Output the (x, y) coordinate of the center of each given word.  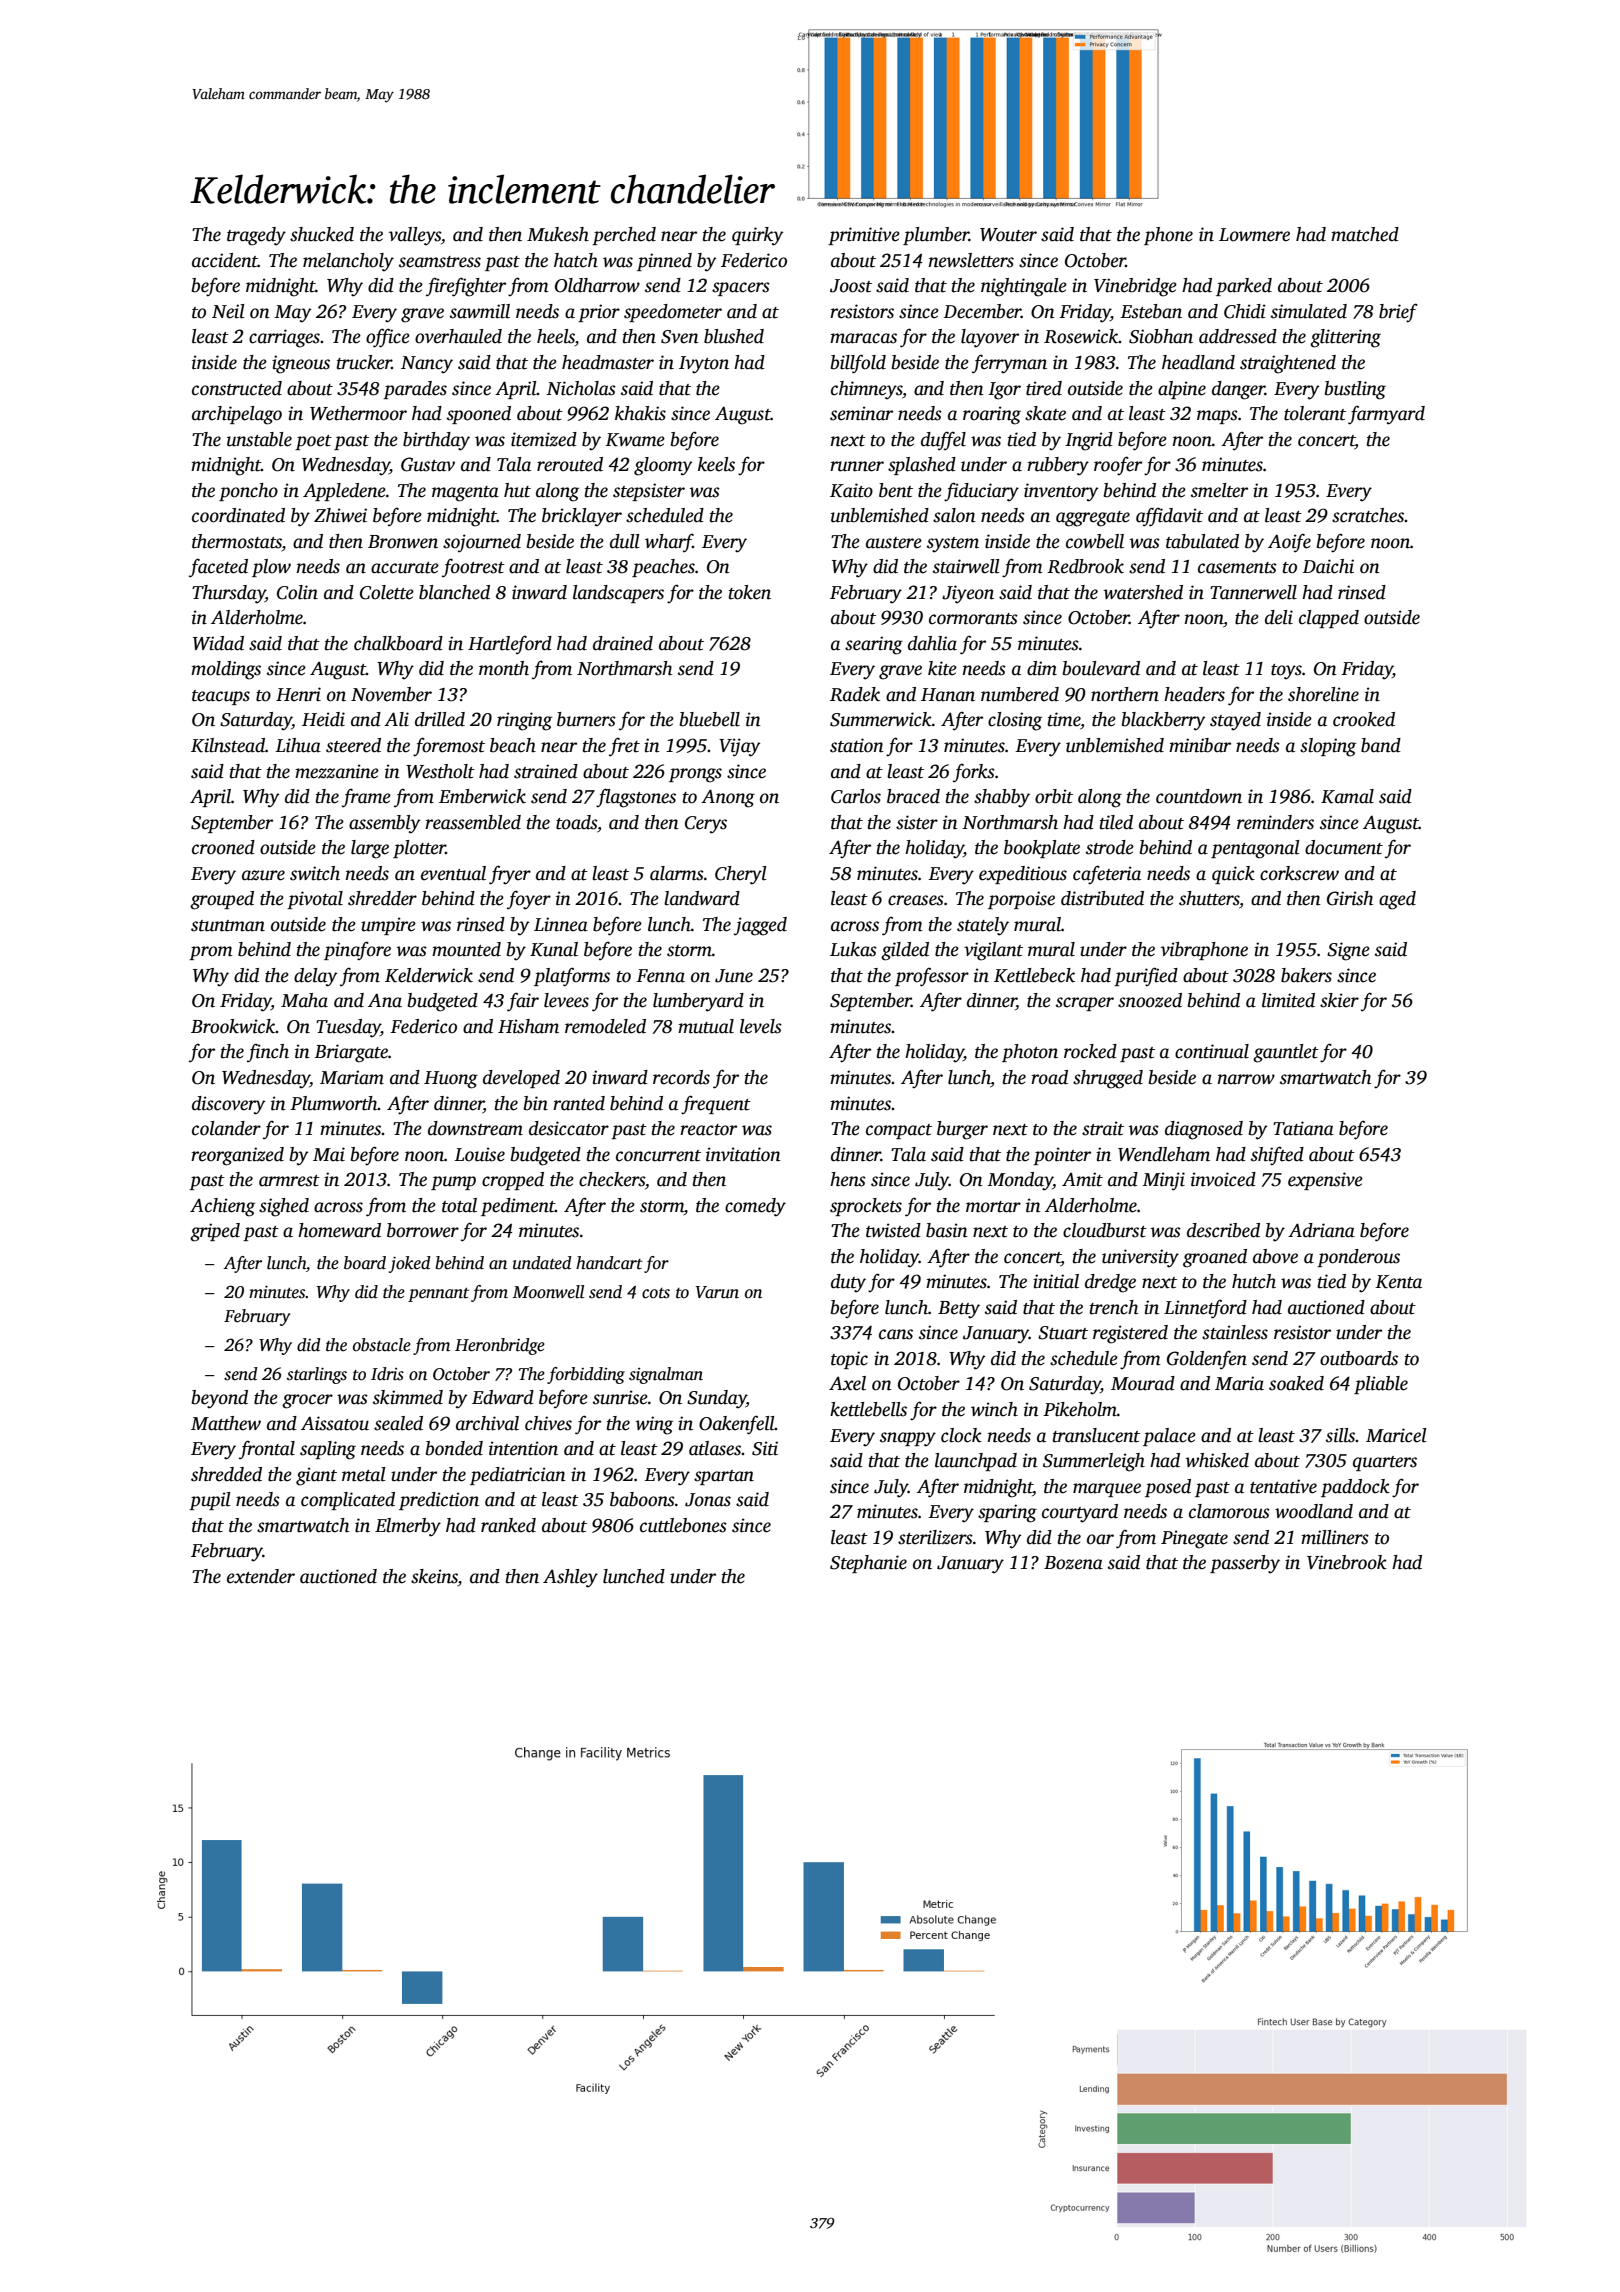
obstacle (382, 1345)
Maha (304, 1000)
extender (261, 1576)
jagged (760, 926)
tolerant (1315, 413)
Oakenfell (737, 1425)
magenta (465, 494)
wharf (669, 543)
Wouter (1008, 235)
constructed (237, 388)
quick (1233, 875)
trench (1114, 1307)
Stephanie (868, 1564)
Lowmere (1254, 235)
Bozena (1073, 1563)
